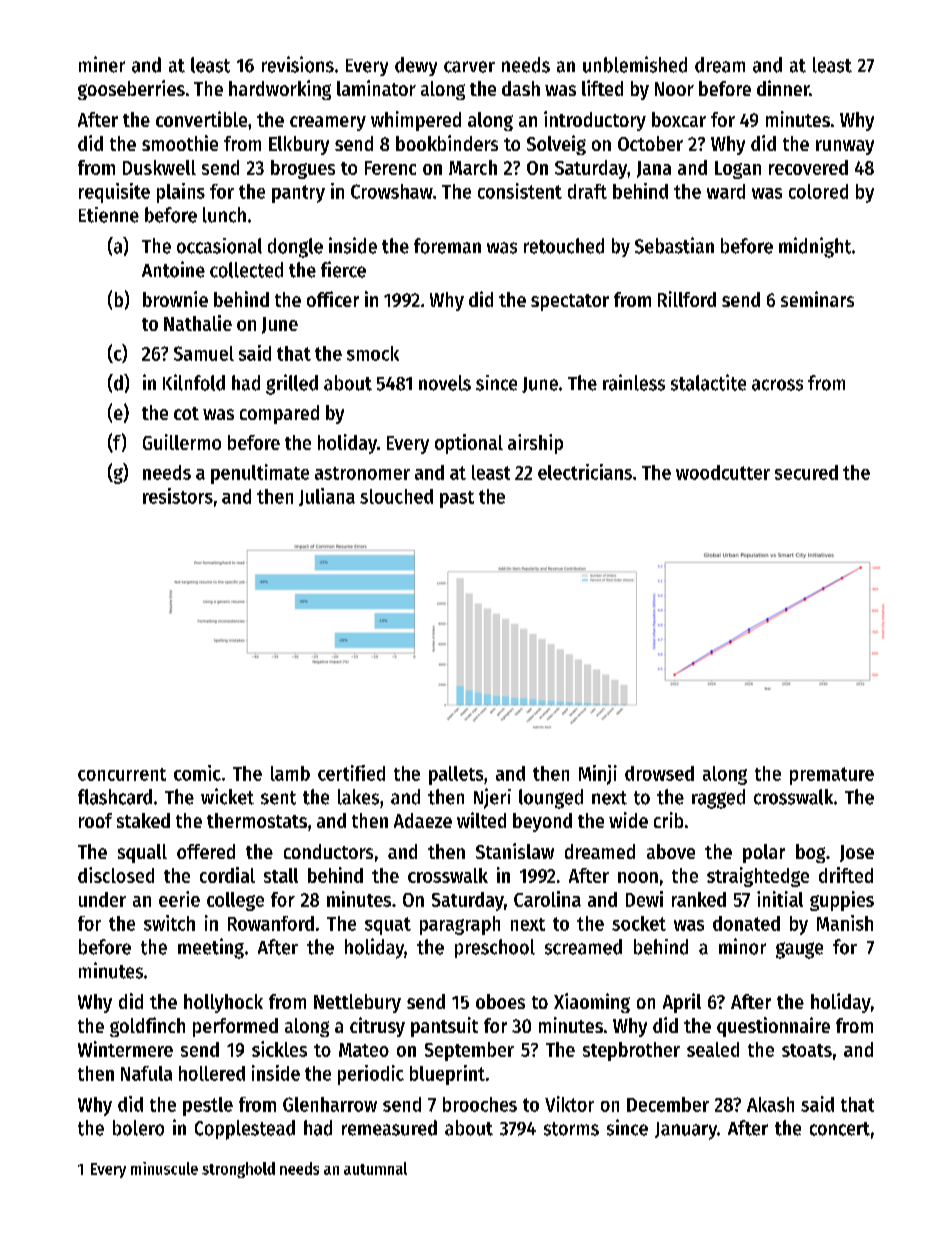 Image resolution: width=952 pixels, height=1233 pixels. I want to click on drowsed, so click(659, 773).
